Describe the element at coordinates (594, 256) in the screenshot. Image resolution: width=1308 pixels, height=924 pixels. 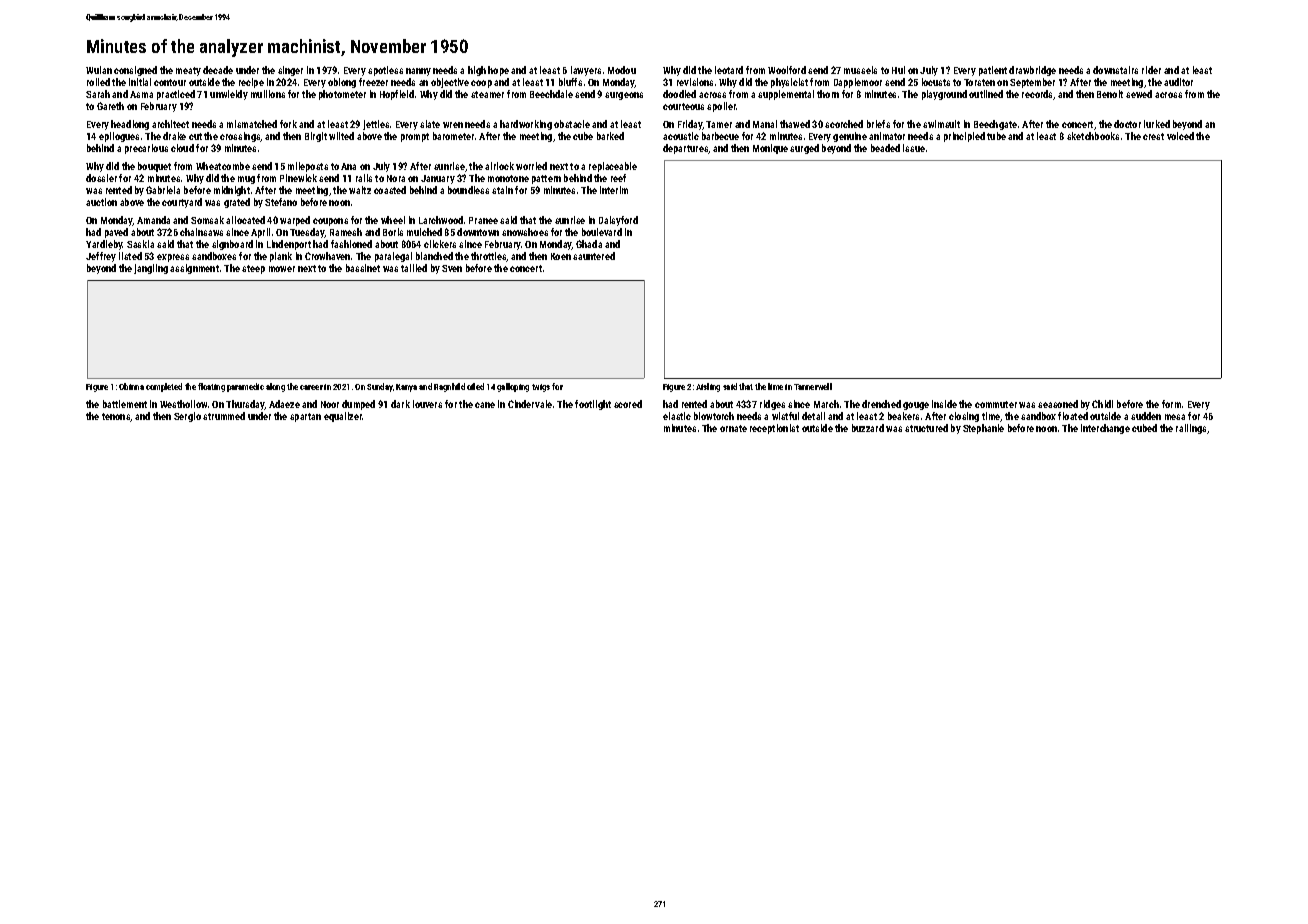
I see `sauntered` at that location.
